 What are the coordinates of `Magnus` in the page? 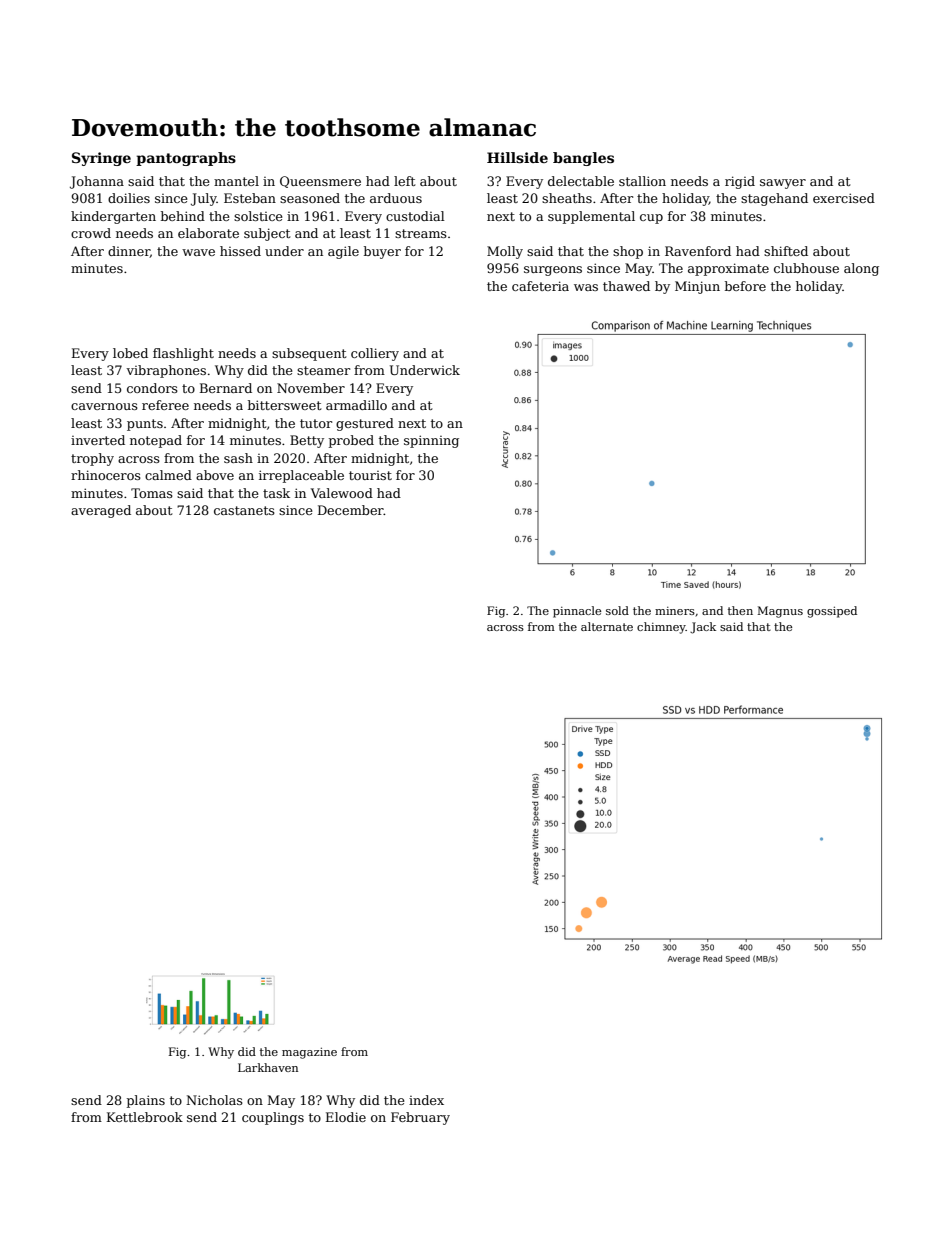 It's located at (780, 612).
